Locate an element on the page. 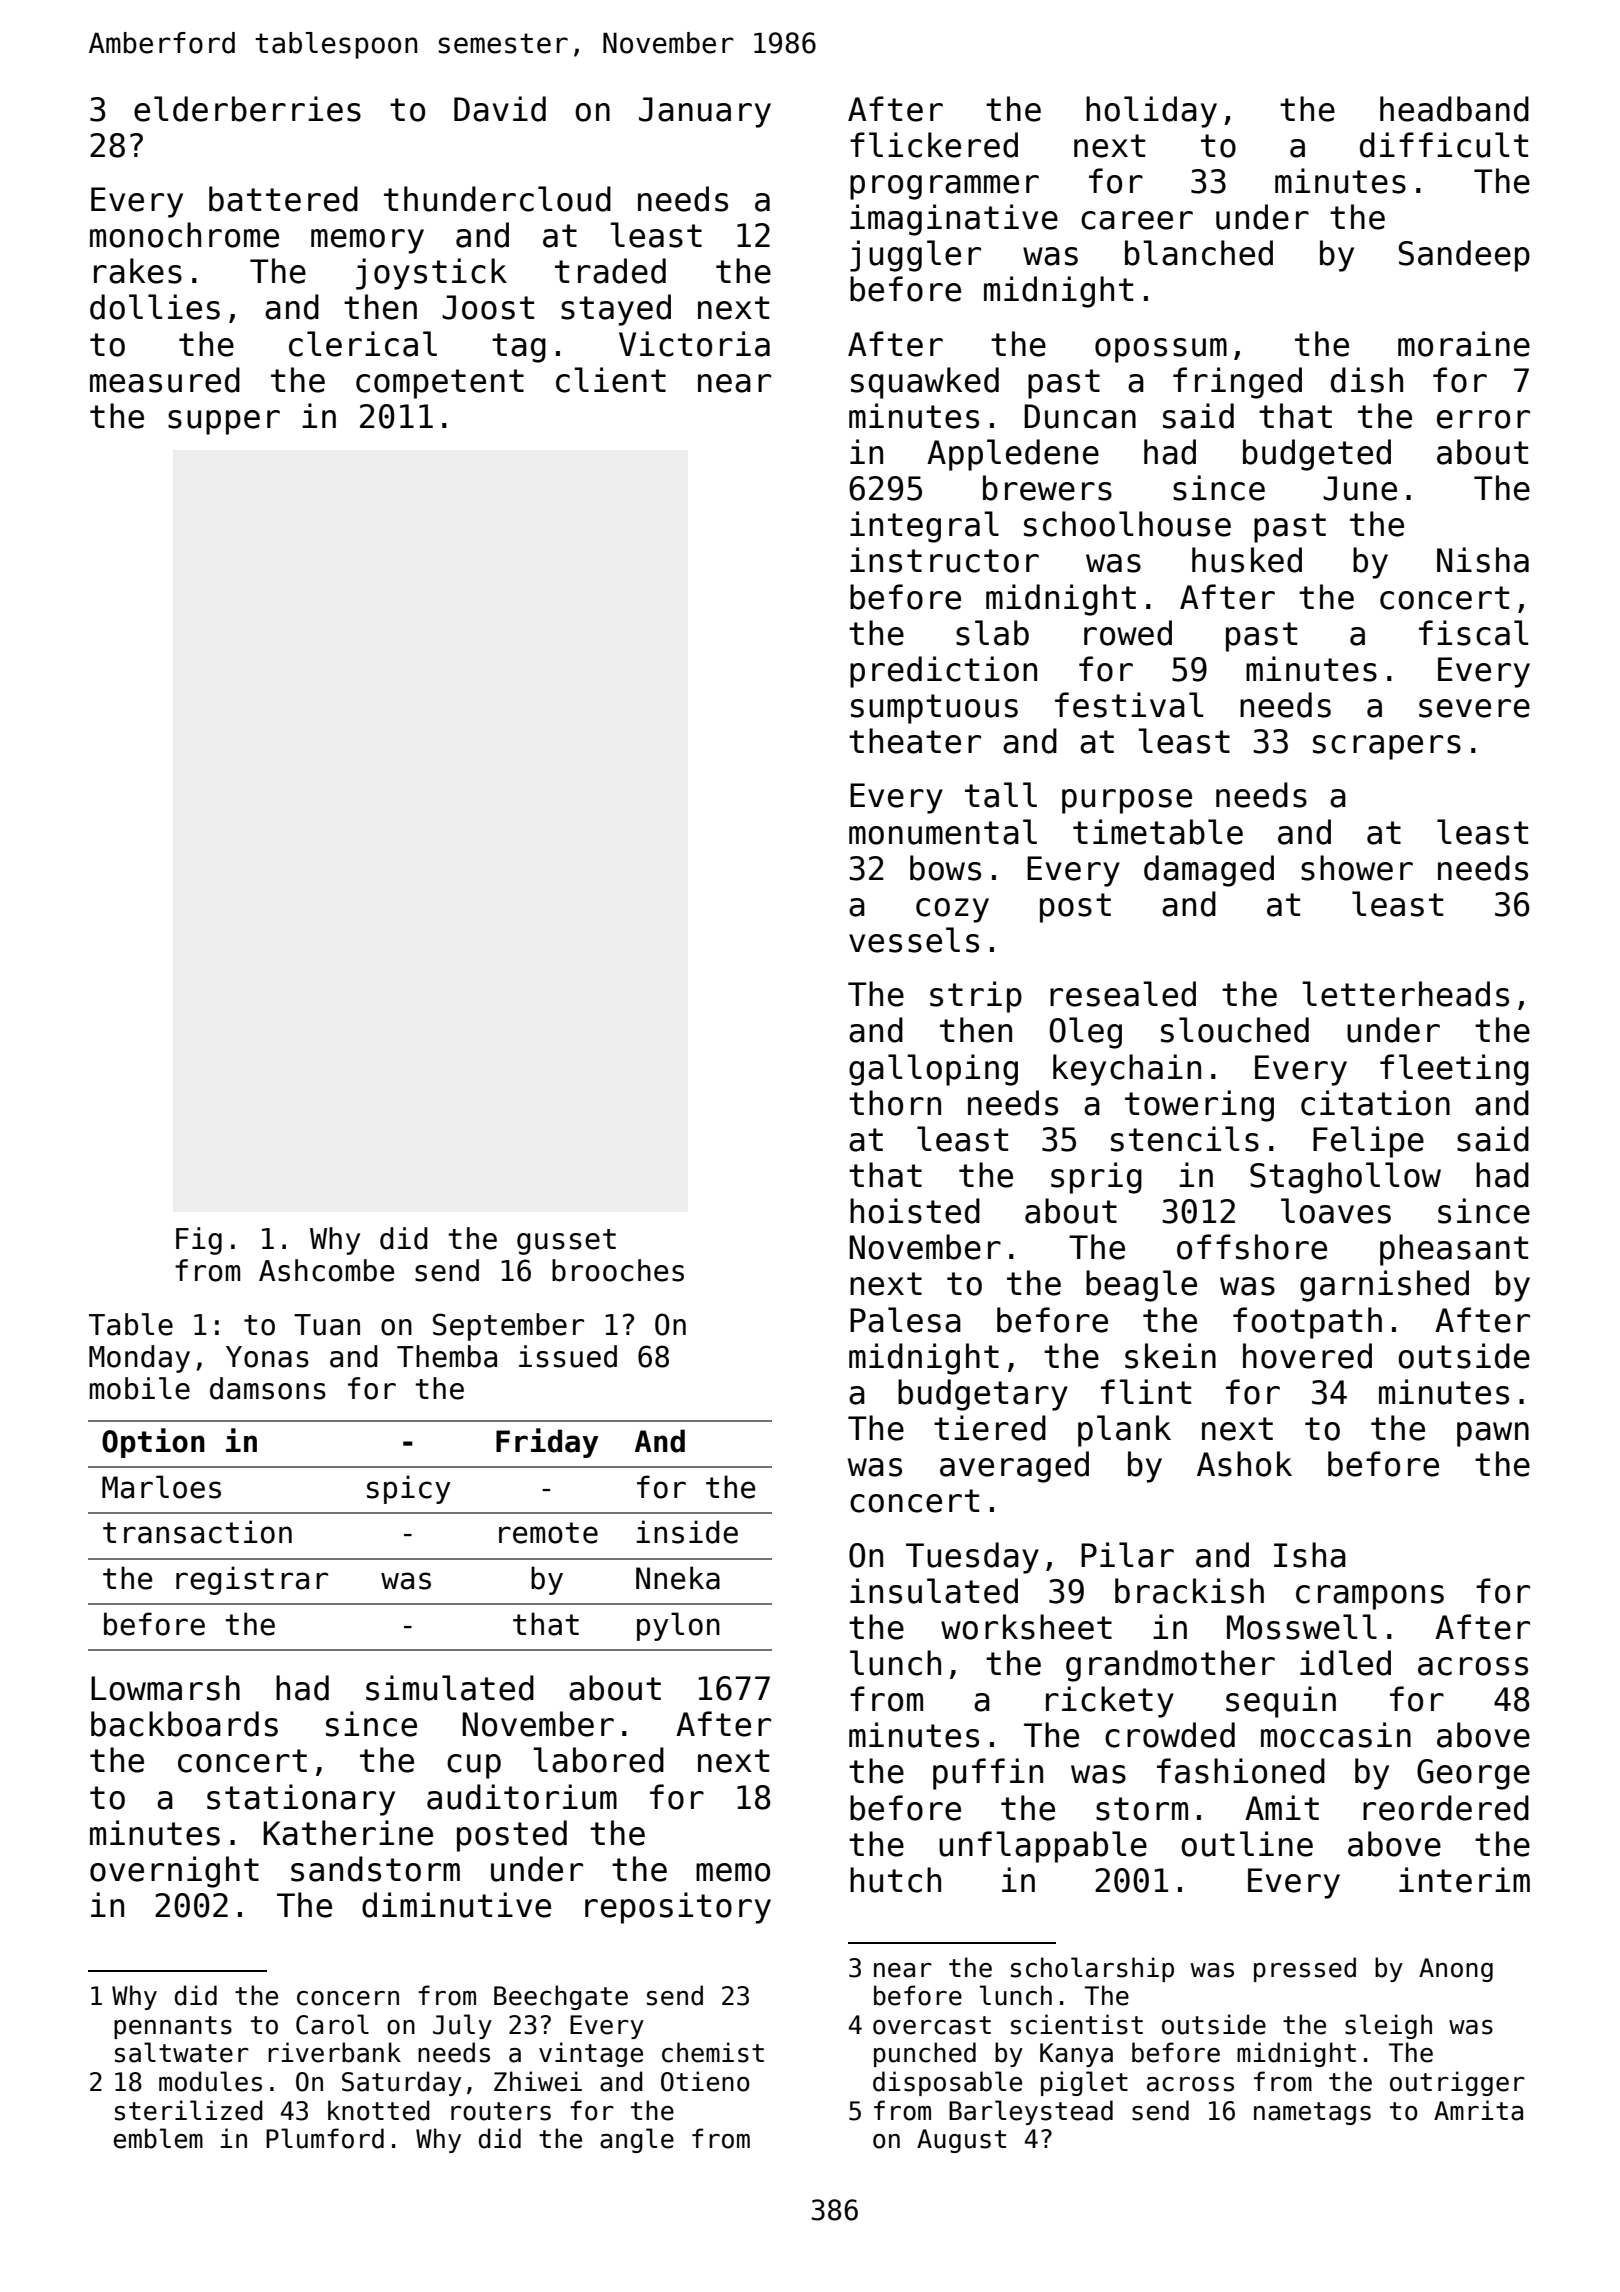 The height and width of the document is (2292, 1620). vessels is located at coordinates (914, 940).
